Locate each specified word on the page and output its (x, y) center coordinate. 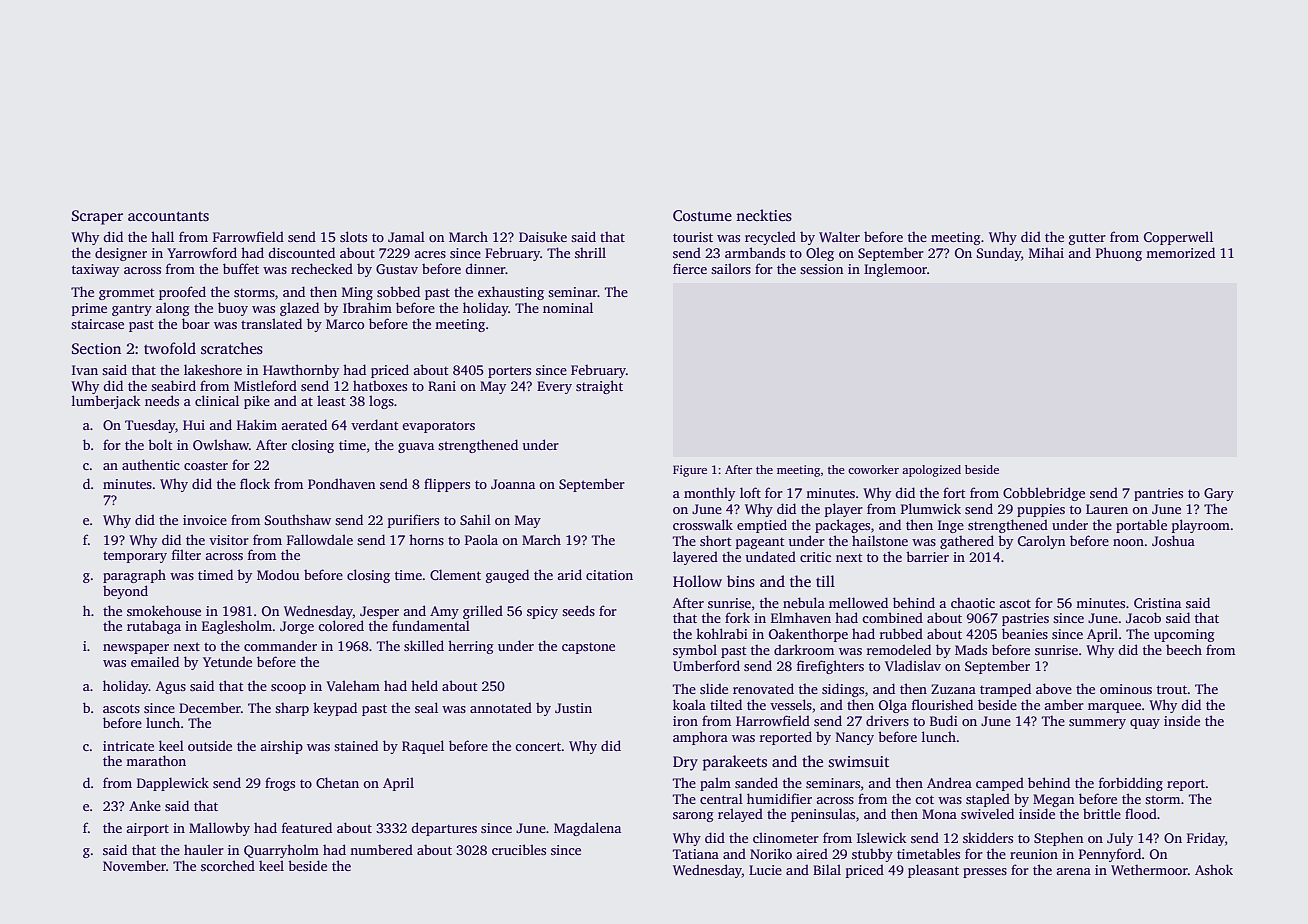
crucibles (519, 849)
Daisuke (543, 237)
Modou (278, 574)
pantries (1158, 494)
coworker (873, 469)
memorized (1180, 252)
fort (954, 492)
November (134, 866)
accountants (168, 216)
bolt (160, 444)
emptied (762, 526)
